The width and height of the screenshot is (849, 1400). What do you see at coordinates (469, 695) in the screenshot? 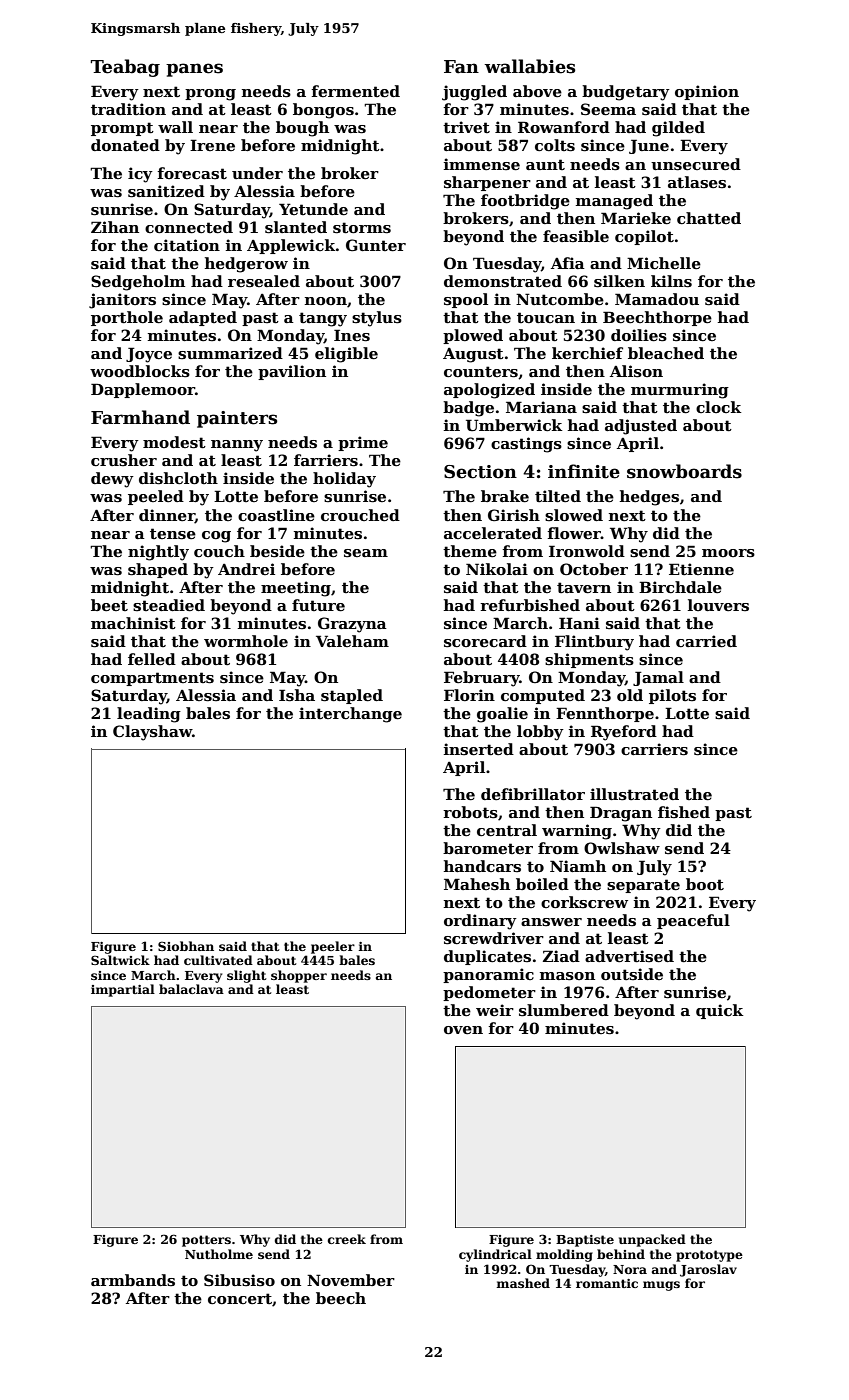
I see `Florin` at bounding box center [469, 695].
